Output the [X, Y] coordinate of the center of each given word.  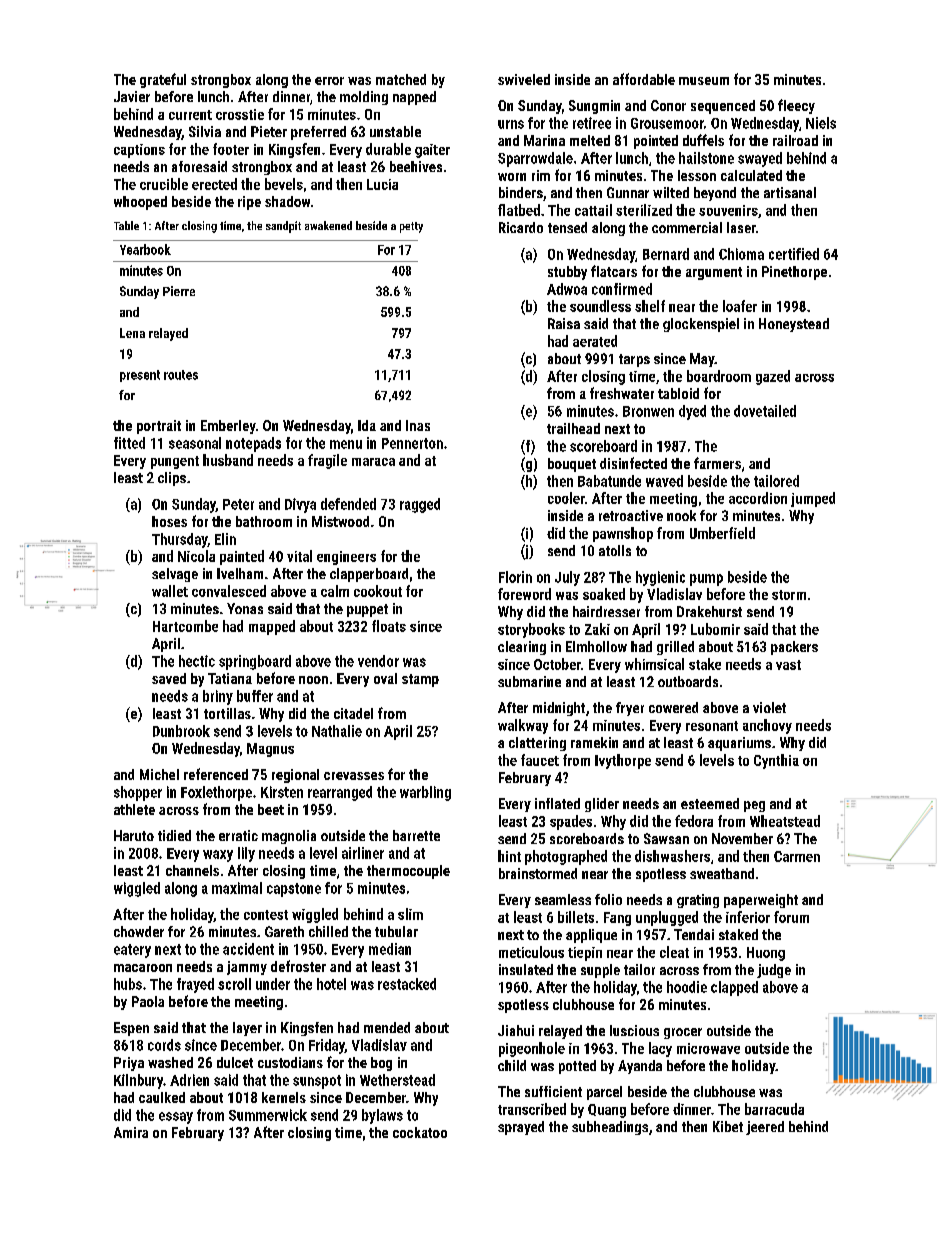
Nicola [196, 556]
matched [401, 79]
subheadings [610, 1128]
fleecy [796, 106]
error [329, 81]
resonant [712, 726]
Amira [131, 1132]
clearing [522, 648]
